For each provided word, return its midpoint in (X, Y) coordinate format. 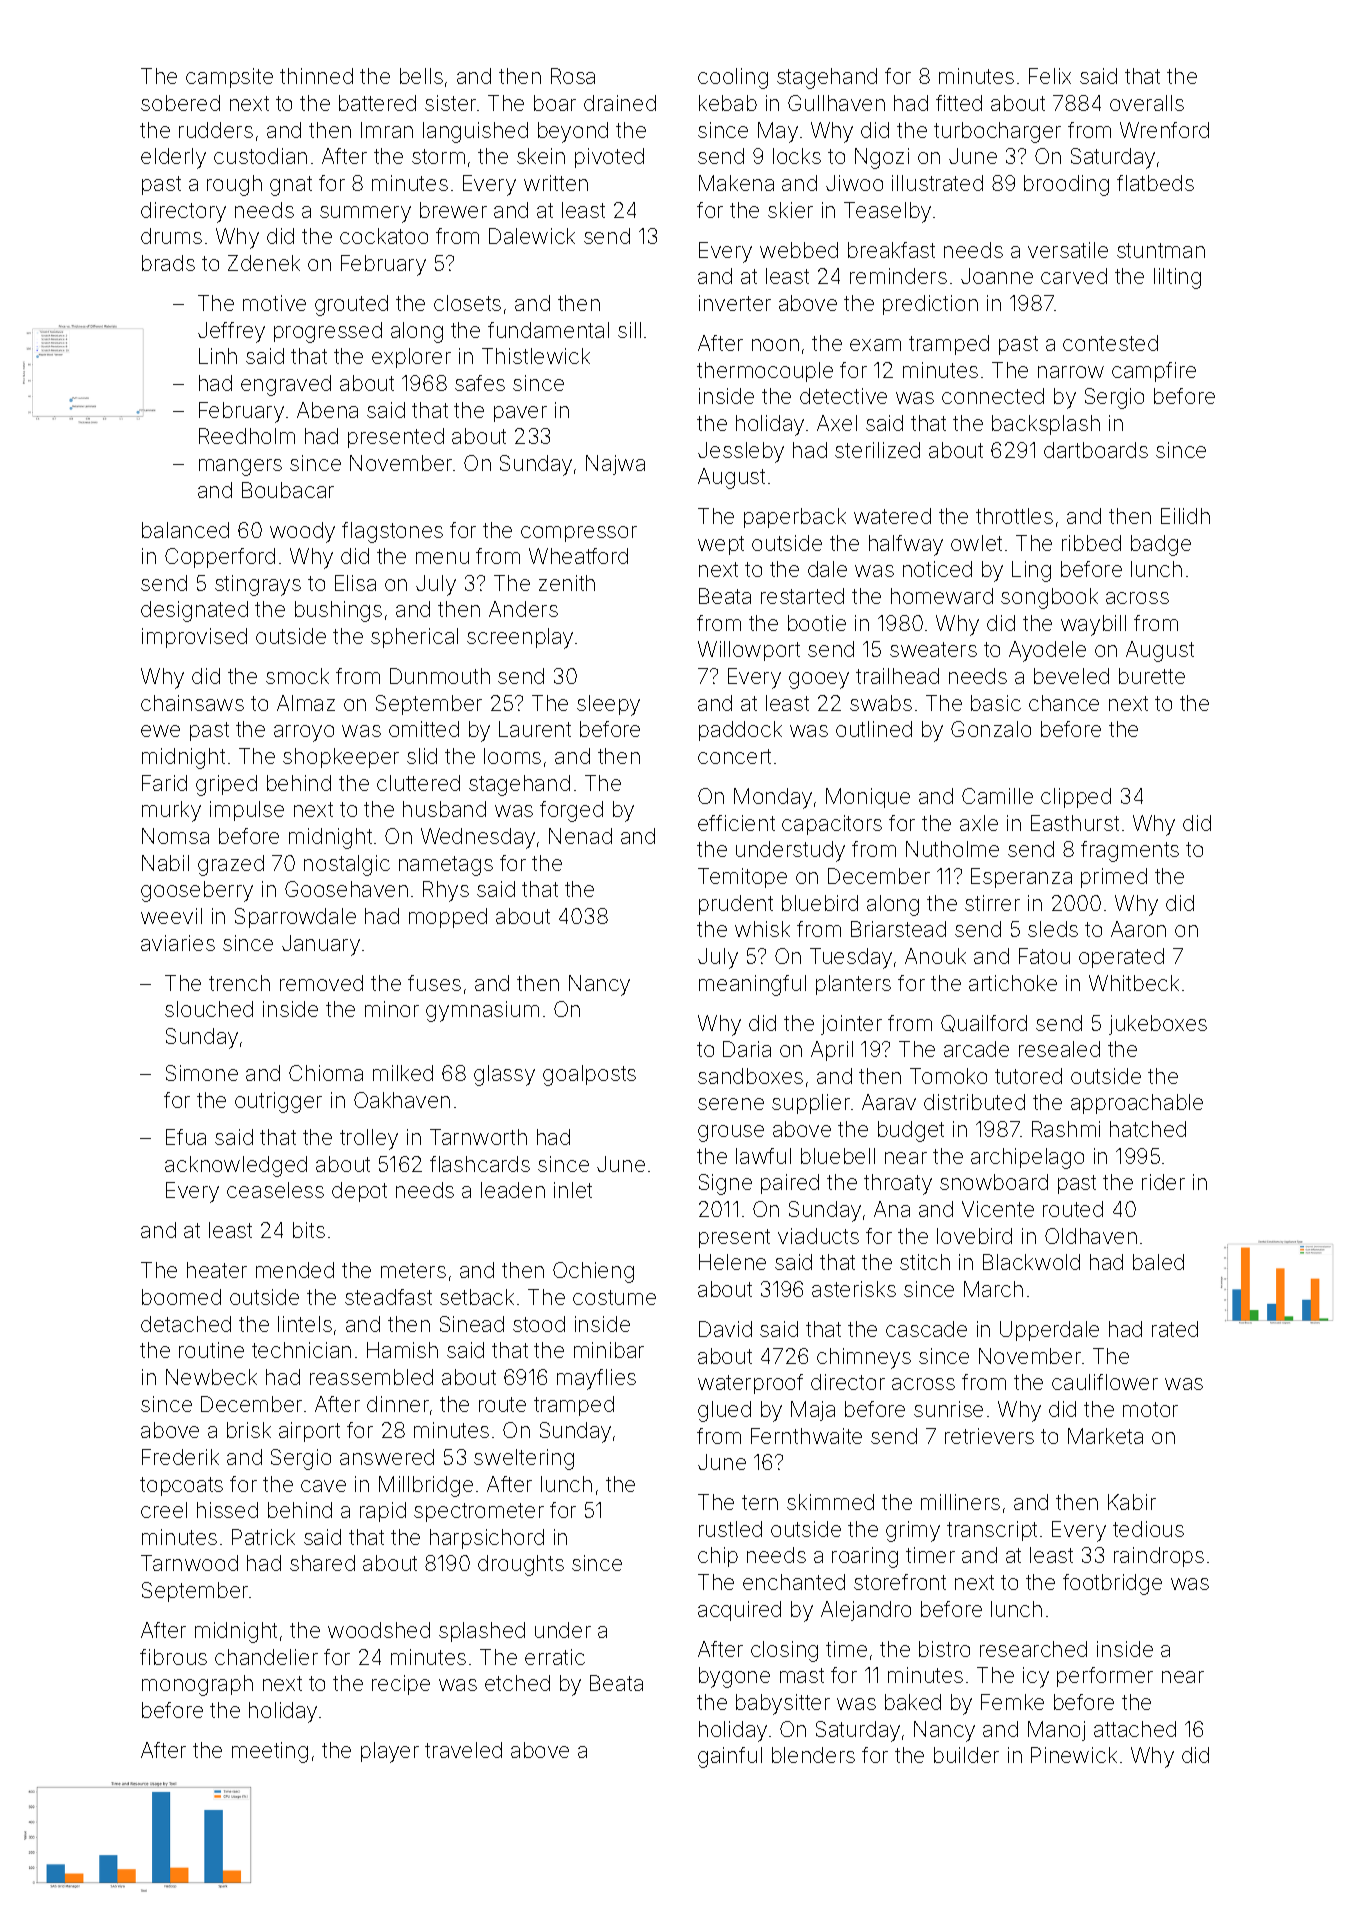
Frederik (180, 1457)
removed (321, 983)
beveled (1071, 676)
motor (1150, 1409)
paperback (795, 518)
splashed (482, 1632)
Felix (1050, 76)
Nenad (580, 836)
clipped (1076, 798)
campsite (229, 78)
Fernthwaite (806, 1436)
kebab (728, 103)
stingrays (258, 585)
